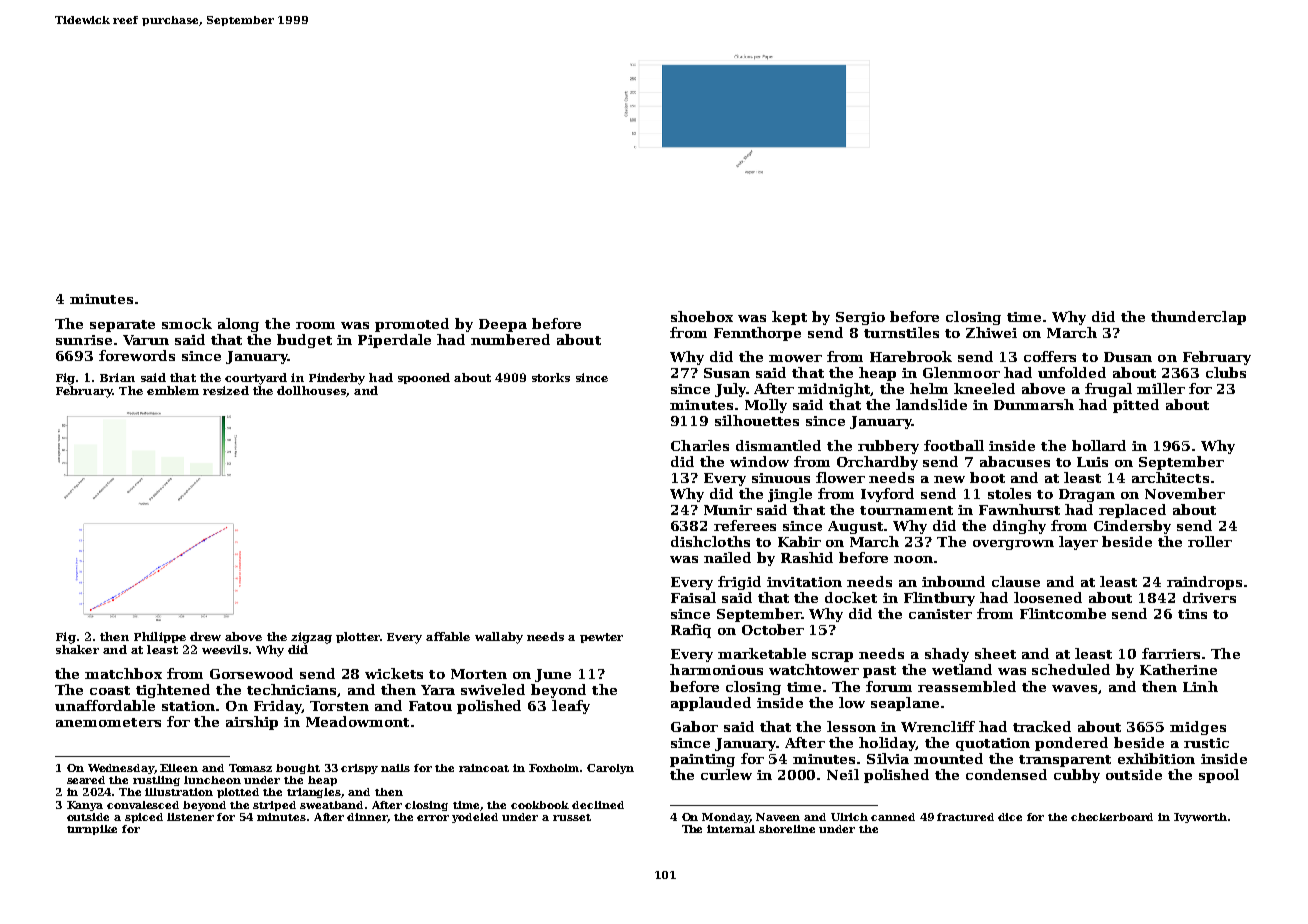 Image resolution: width=1308 pixels, height=924 pixels. Describe the element at coordinates (187, 323) in the document. I see `smock` at that location.
